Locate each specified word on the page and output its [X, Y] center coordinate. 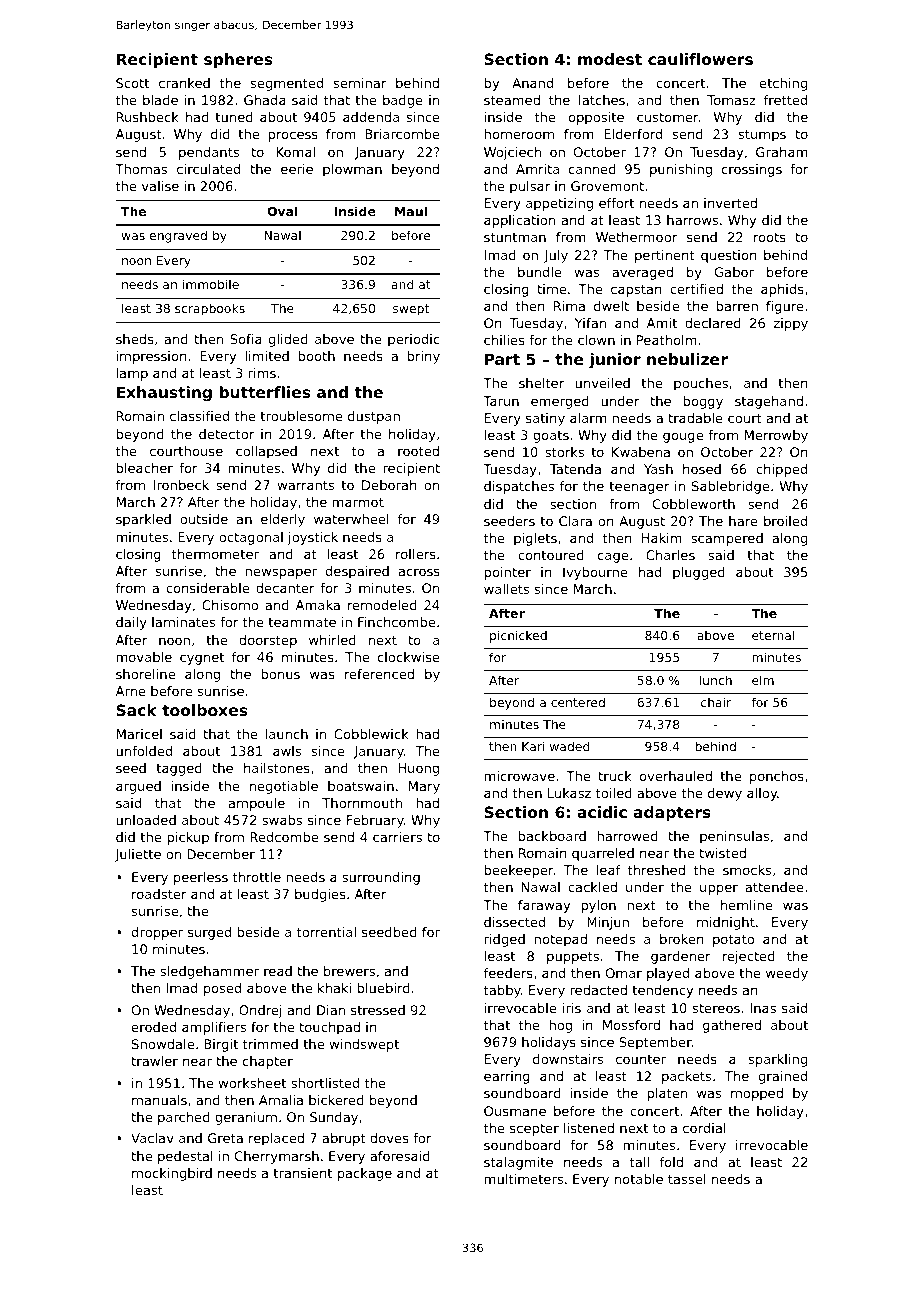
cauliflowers [700, 59]
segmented [287, 84]
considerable [207, 588]
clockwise [409, 657]
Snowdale [163, 1044]
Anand [532, 83]
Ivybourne [595, 573]
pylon [598, 906]
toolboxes [204, 710]
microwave [519, 776]
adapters [672, 813]
